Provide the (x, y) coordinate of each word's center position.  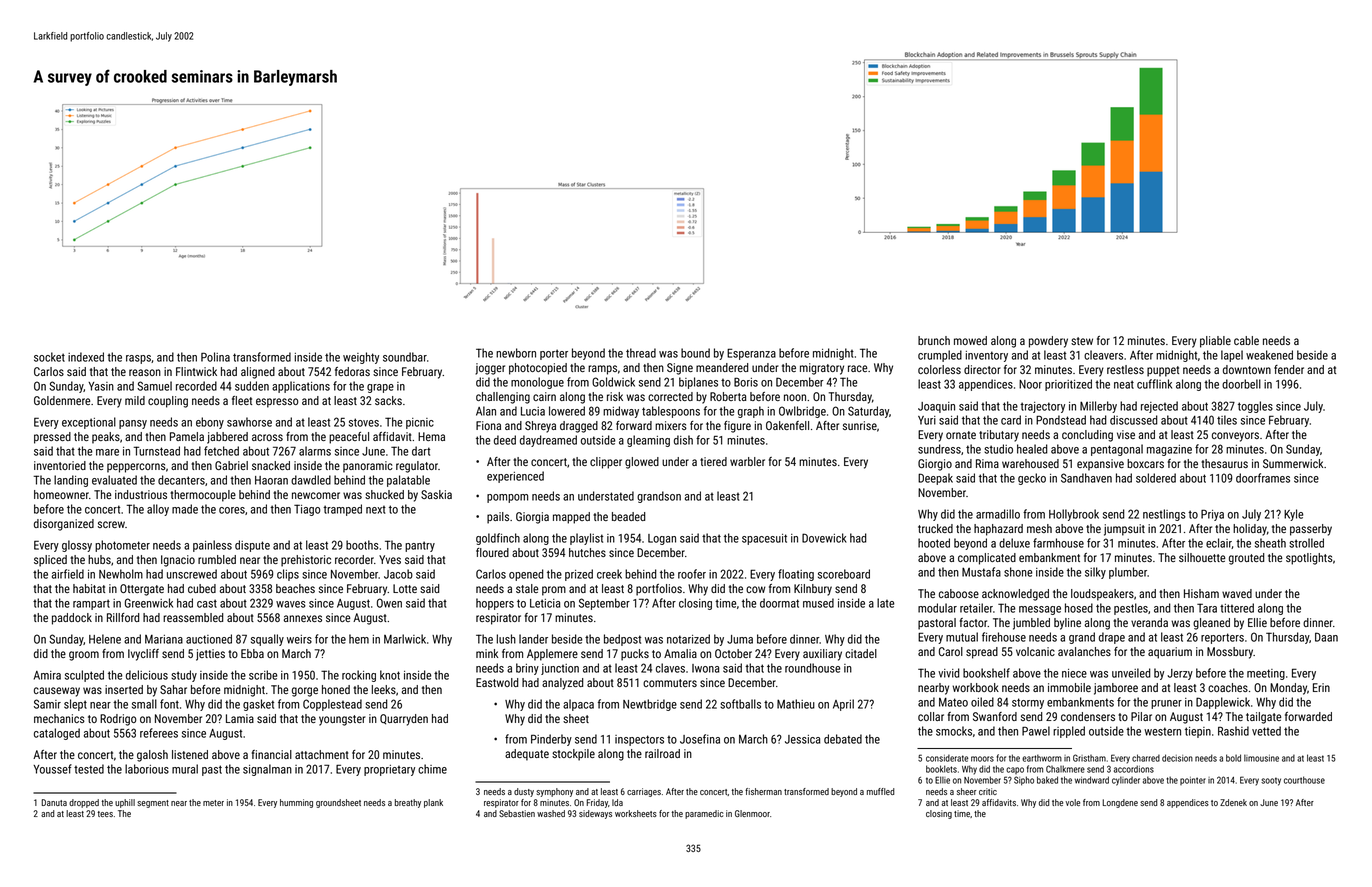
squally (267, 640)
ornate (961, 435)
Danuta (54, 802)
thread (641, 353)
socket (49, 357)
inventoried (60, 465)
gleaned (1211, 624)
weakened (1269, 355)
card (1011, 420)
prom (554, 591)
